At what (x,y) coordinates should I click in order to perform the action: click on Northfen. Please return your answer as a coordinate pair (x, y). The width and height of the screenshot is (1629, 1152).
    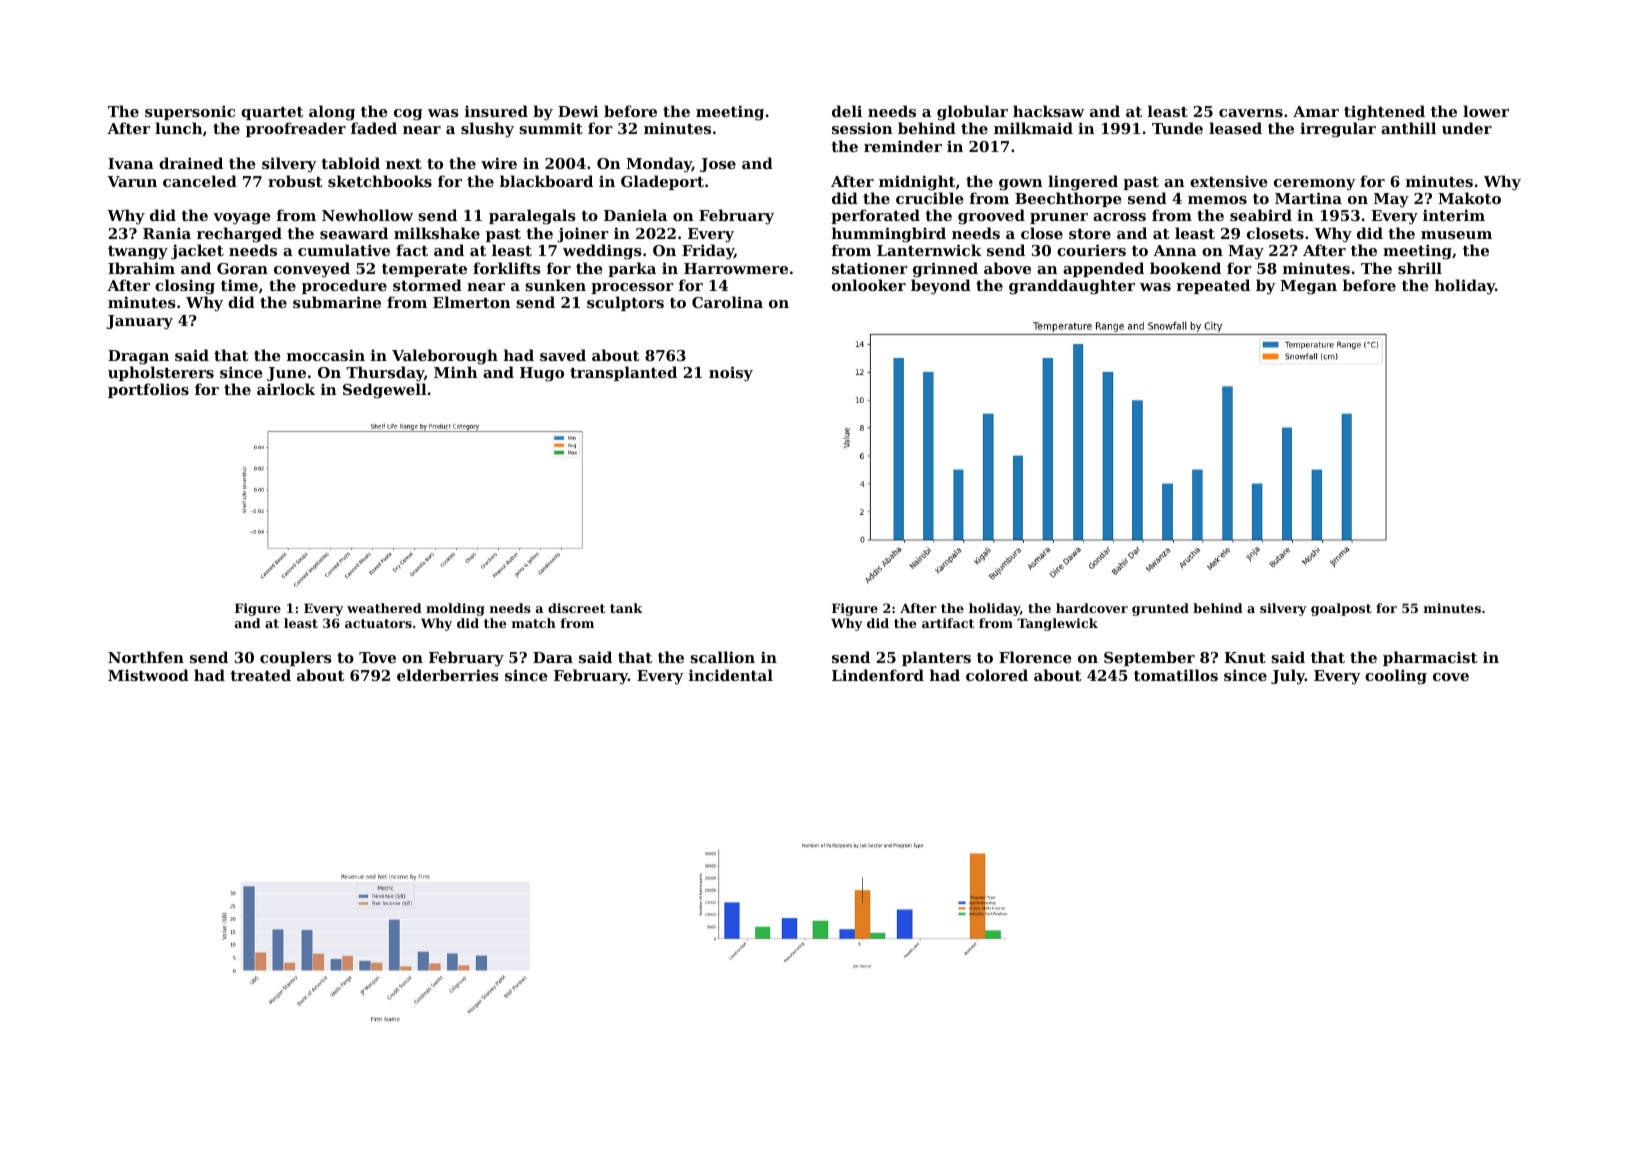
    Looking at the image, I should click on (146, 657).
